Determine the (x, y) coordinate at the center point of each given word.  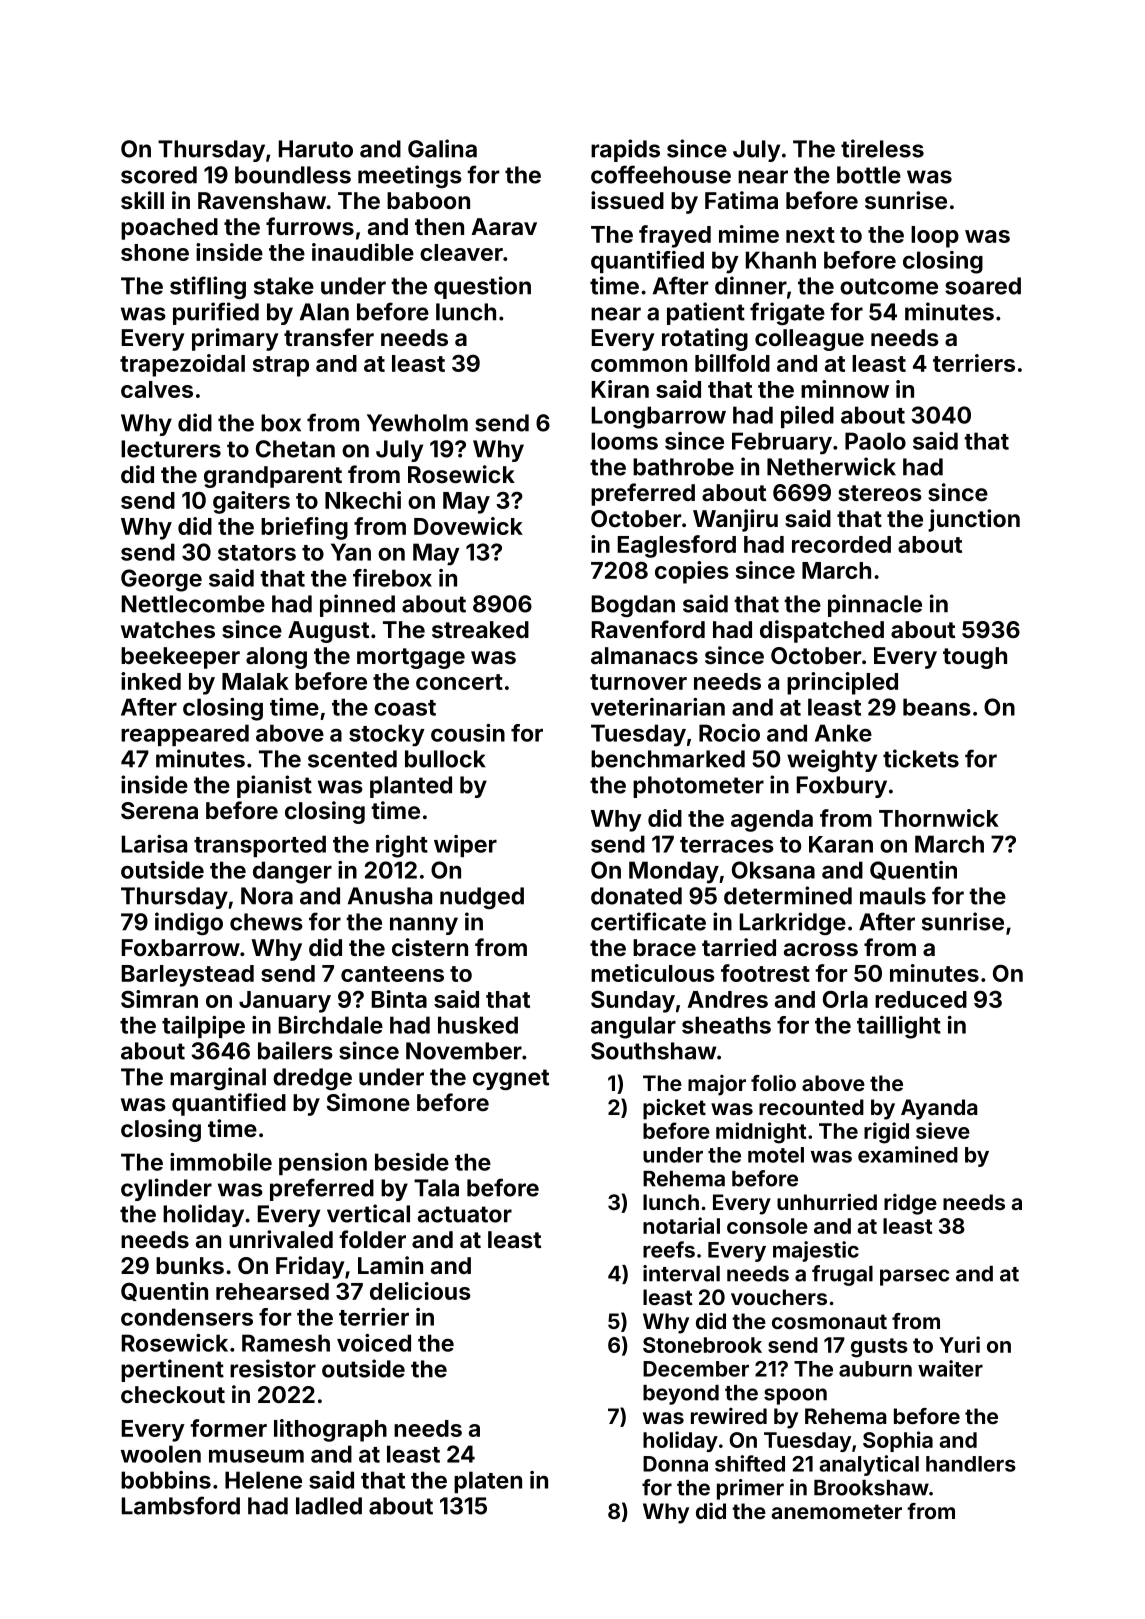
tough (975, 658)
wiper (465, 846)
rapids (625, 150)
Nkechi (363, 500)
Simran (159, 999)
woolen (161, 1454)
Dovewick (468, 526)
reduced (921, 999)
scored (159, 175)
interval (681, 1273)
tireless (882, 148)
